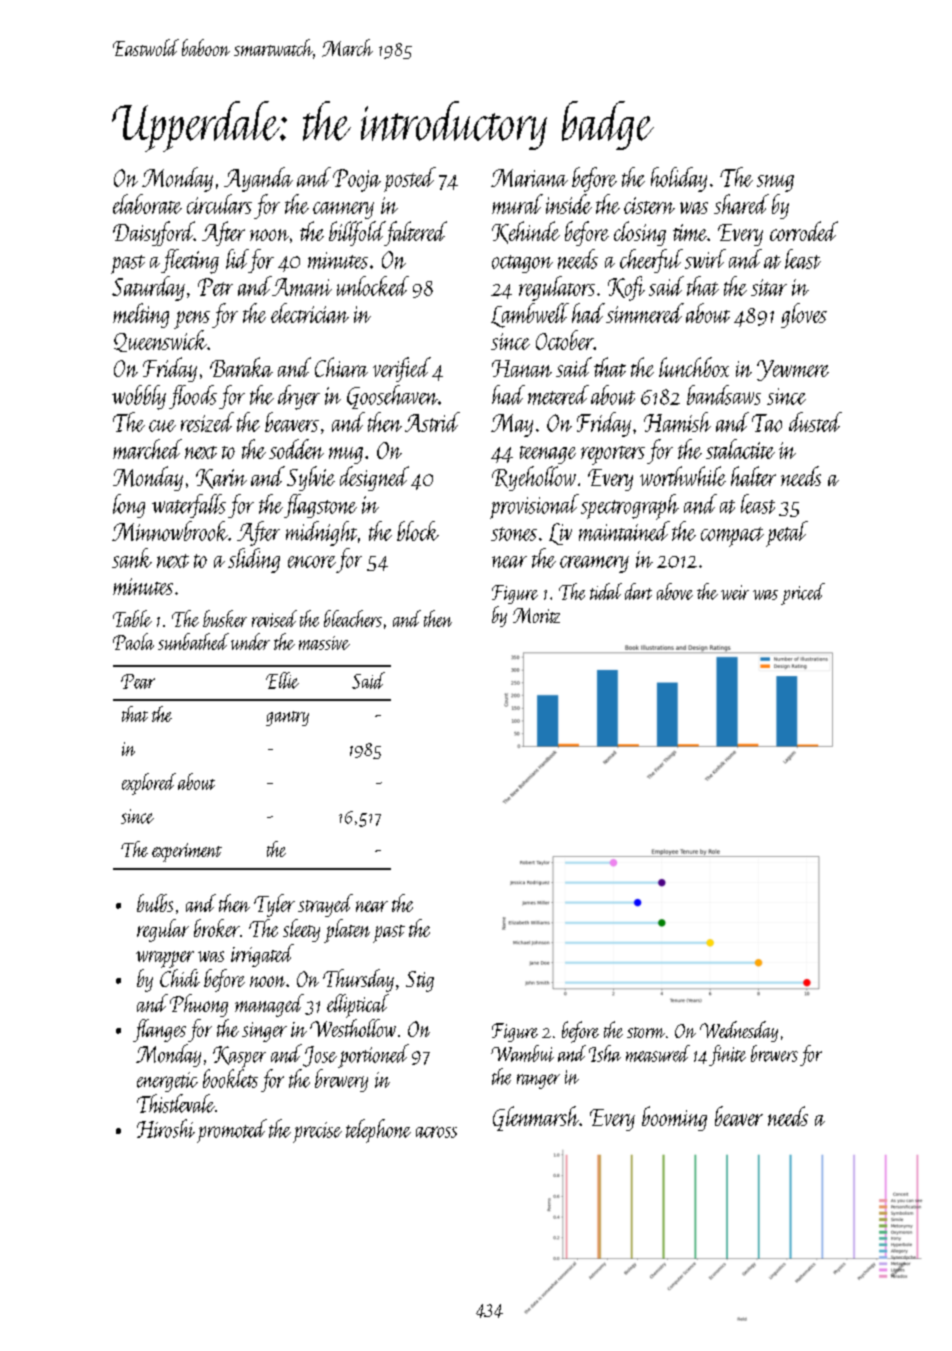 The image size is (952, 1351). Describe the element at coordinates (638, 591) in the document. I see `dart` at that location.
